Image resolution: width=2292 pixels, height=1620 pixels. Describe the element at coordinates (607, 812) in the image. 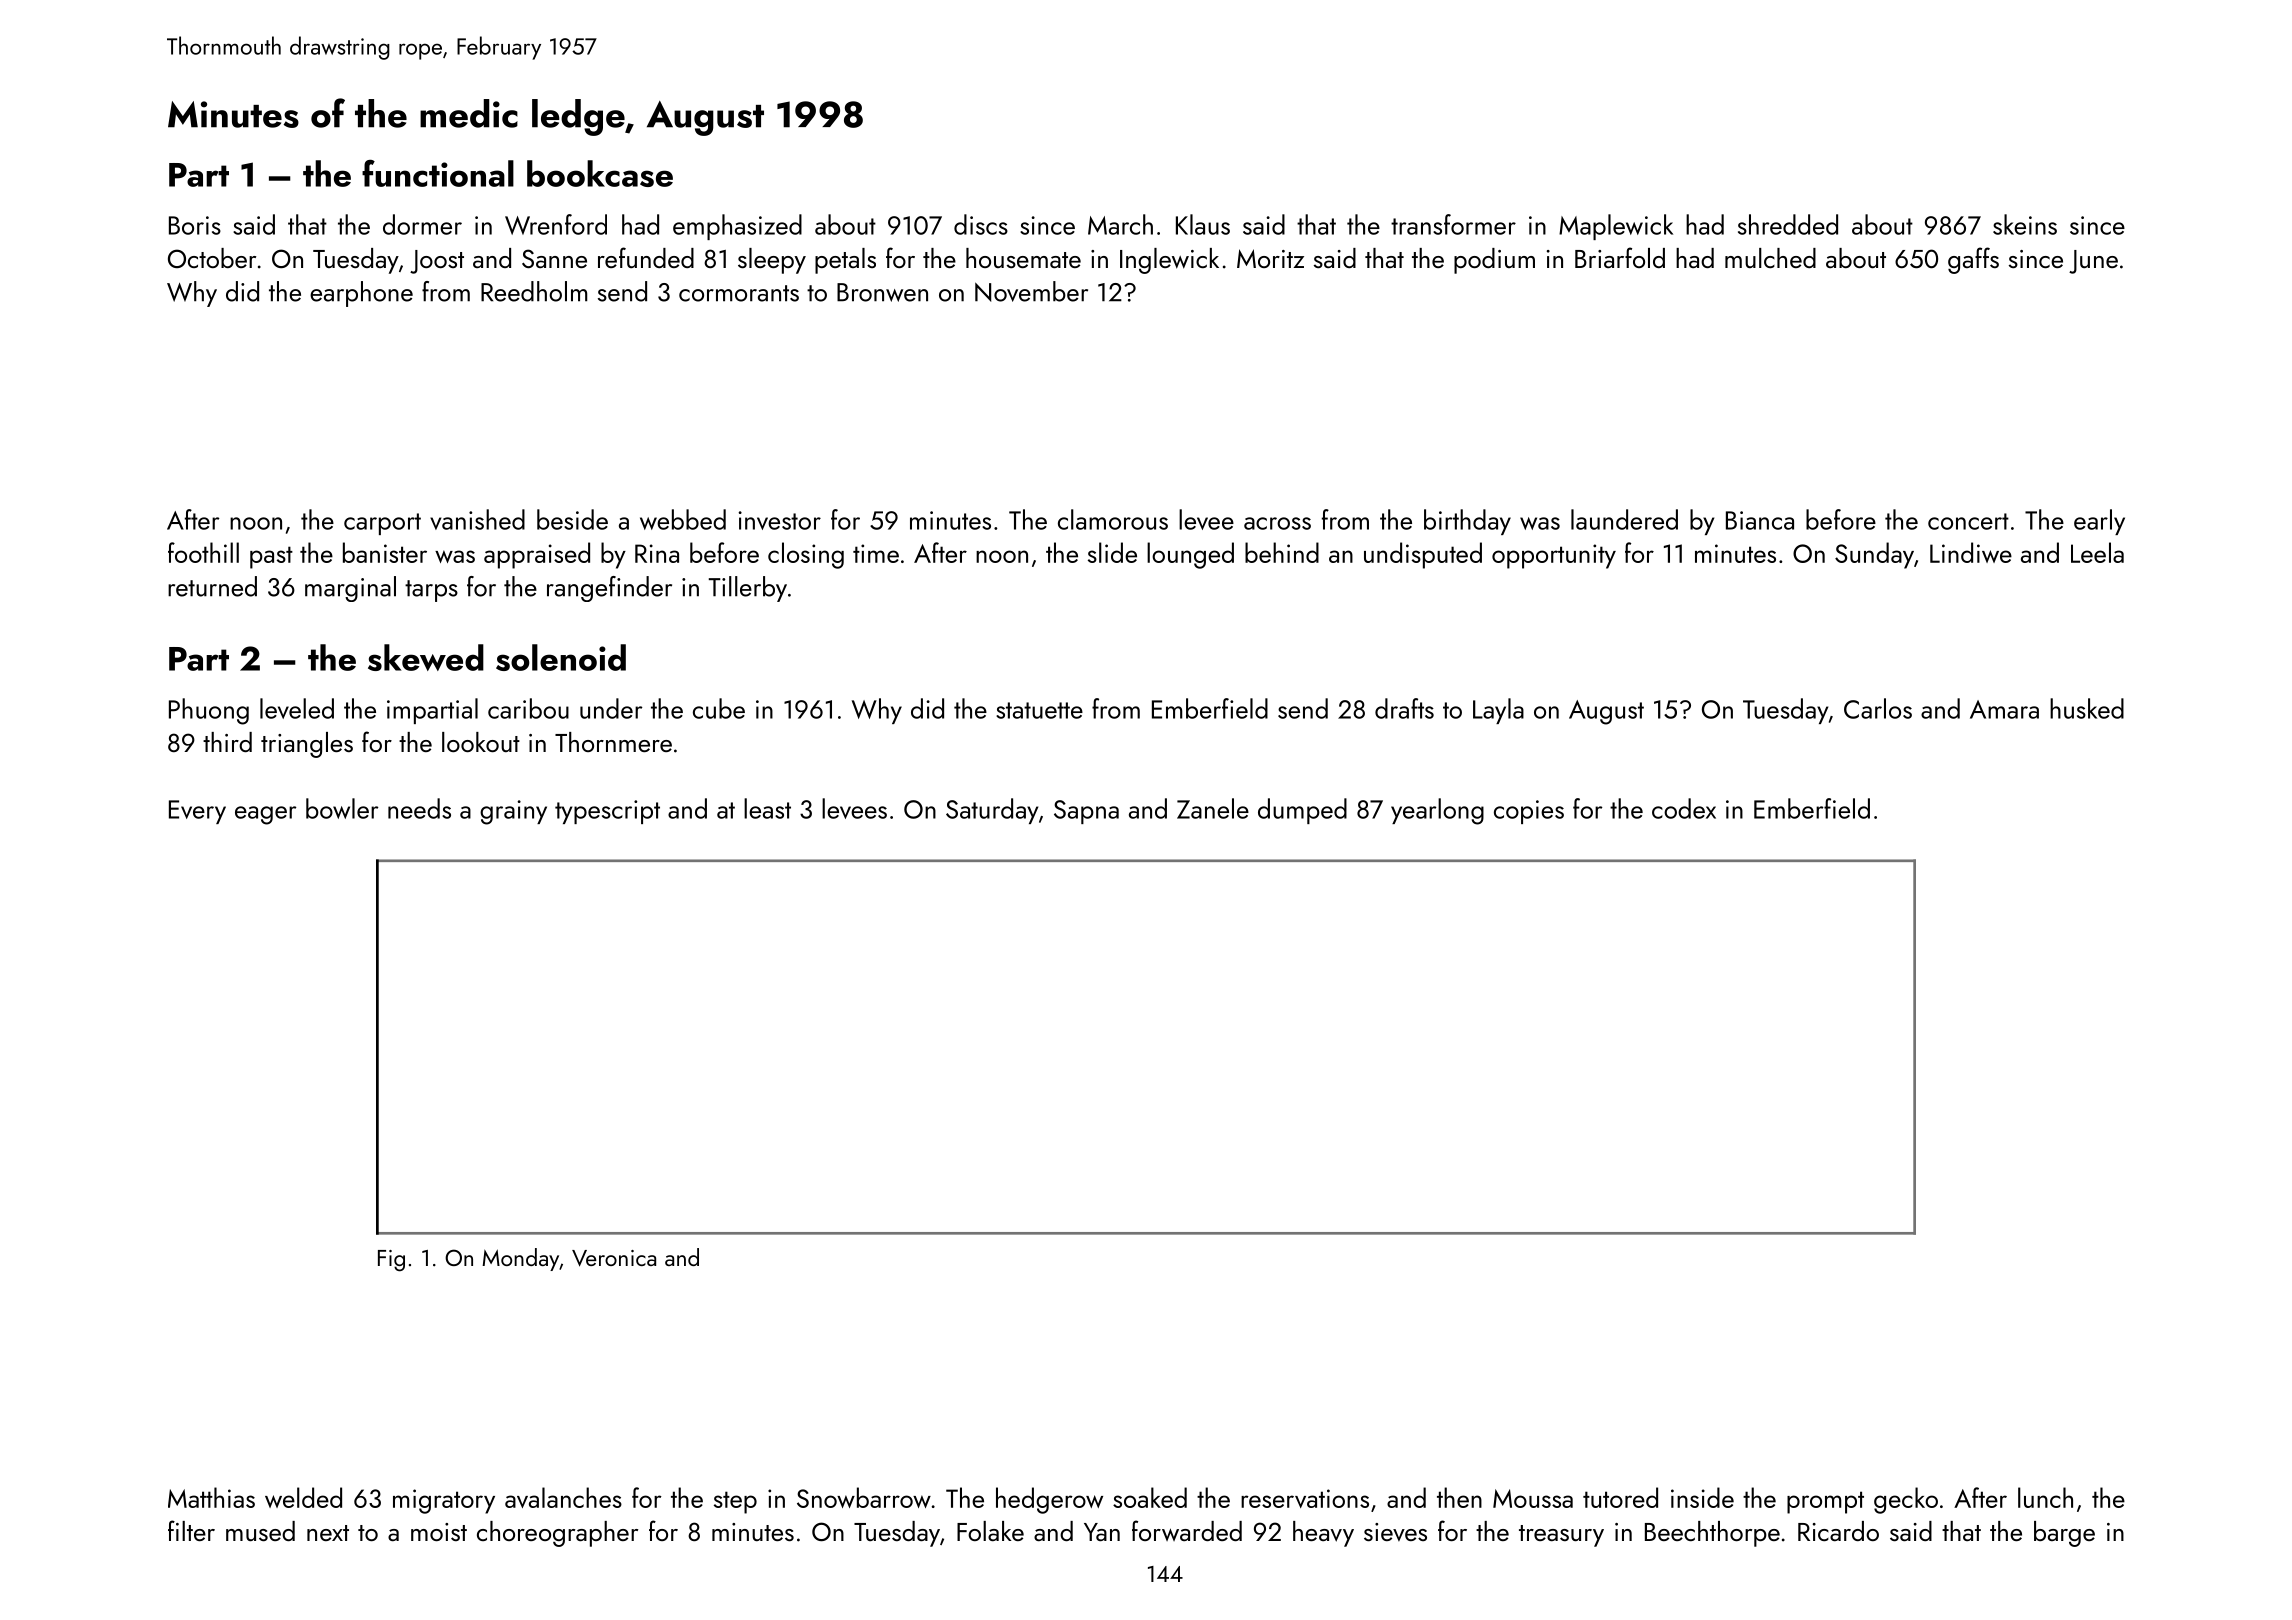

I see `typescript` at that location.
